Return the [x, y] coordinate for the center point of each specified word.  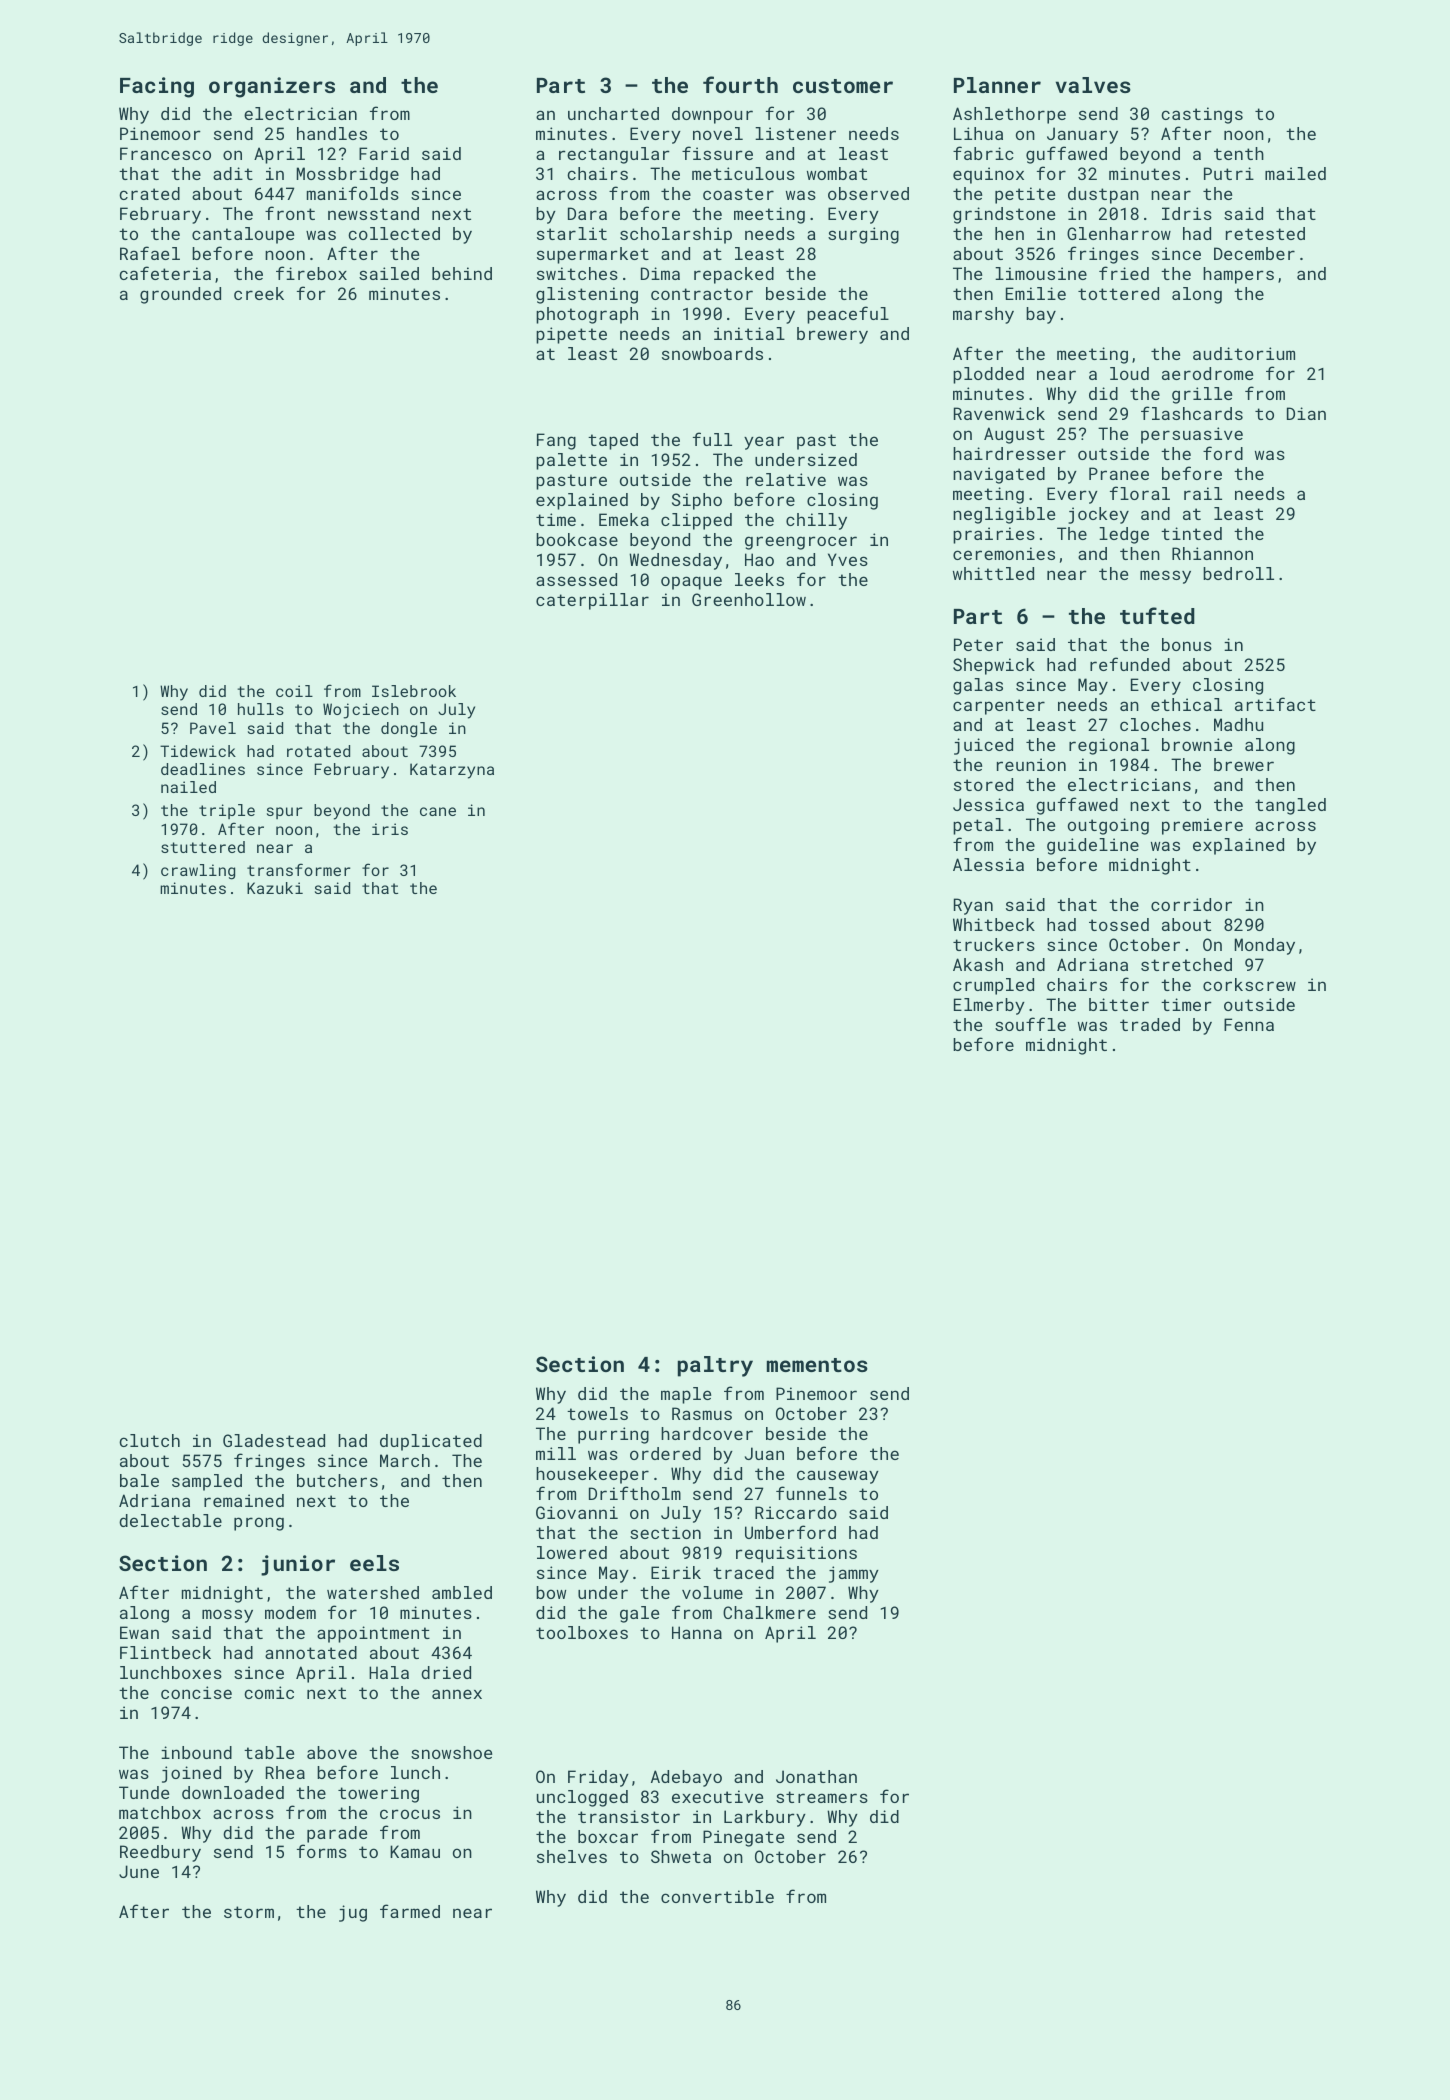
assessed [576, 579]
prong [259, 1524]
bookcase [577, 539]
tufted [1157, 615]
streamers [822, 1797]
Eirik [676, 1572]
